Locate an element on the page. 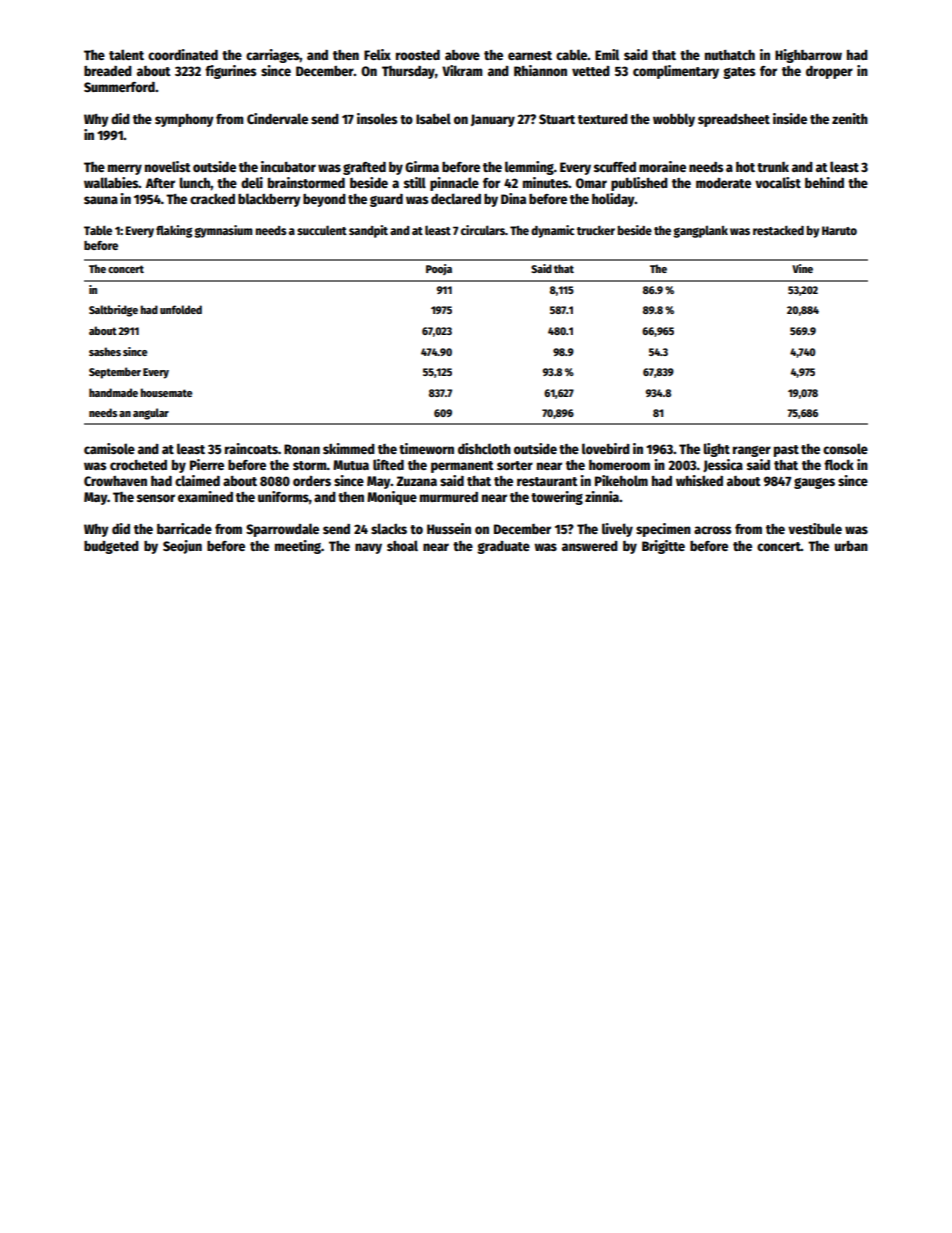 The height and width of the image is (1233, 952). across is located at coordinates (712, 530).
